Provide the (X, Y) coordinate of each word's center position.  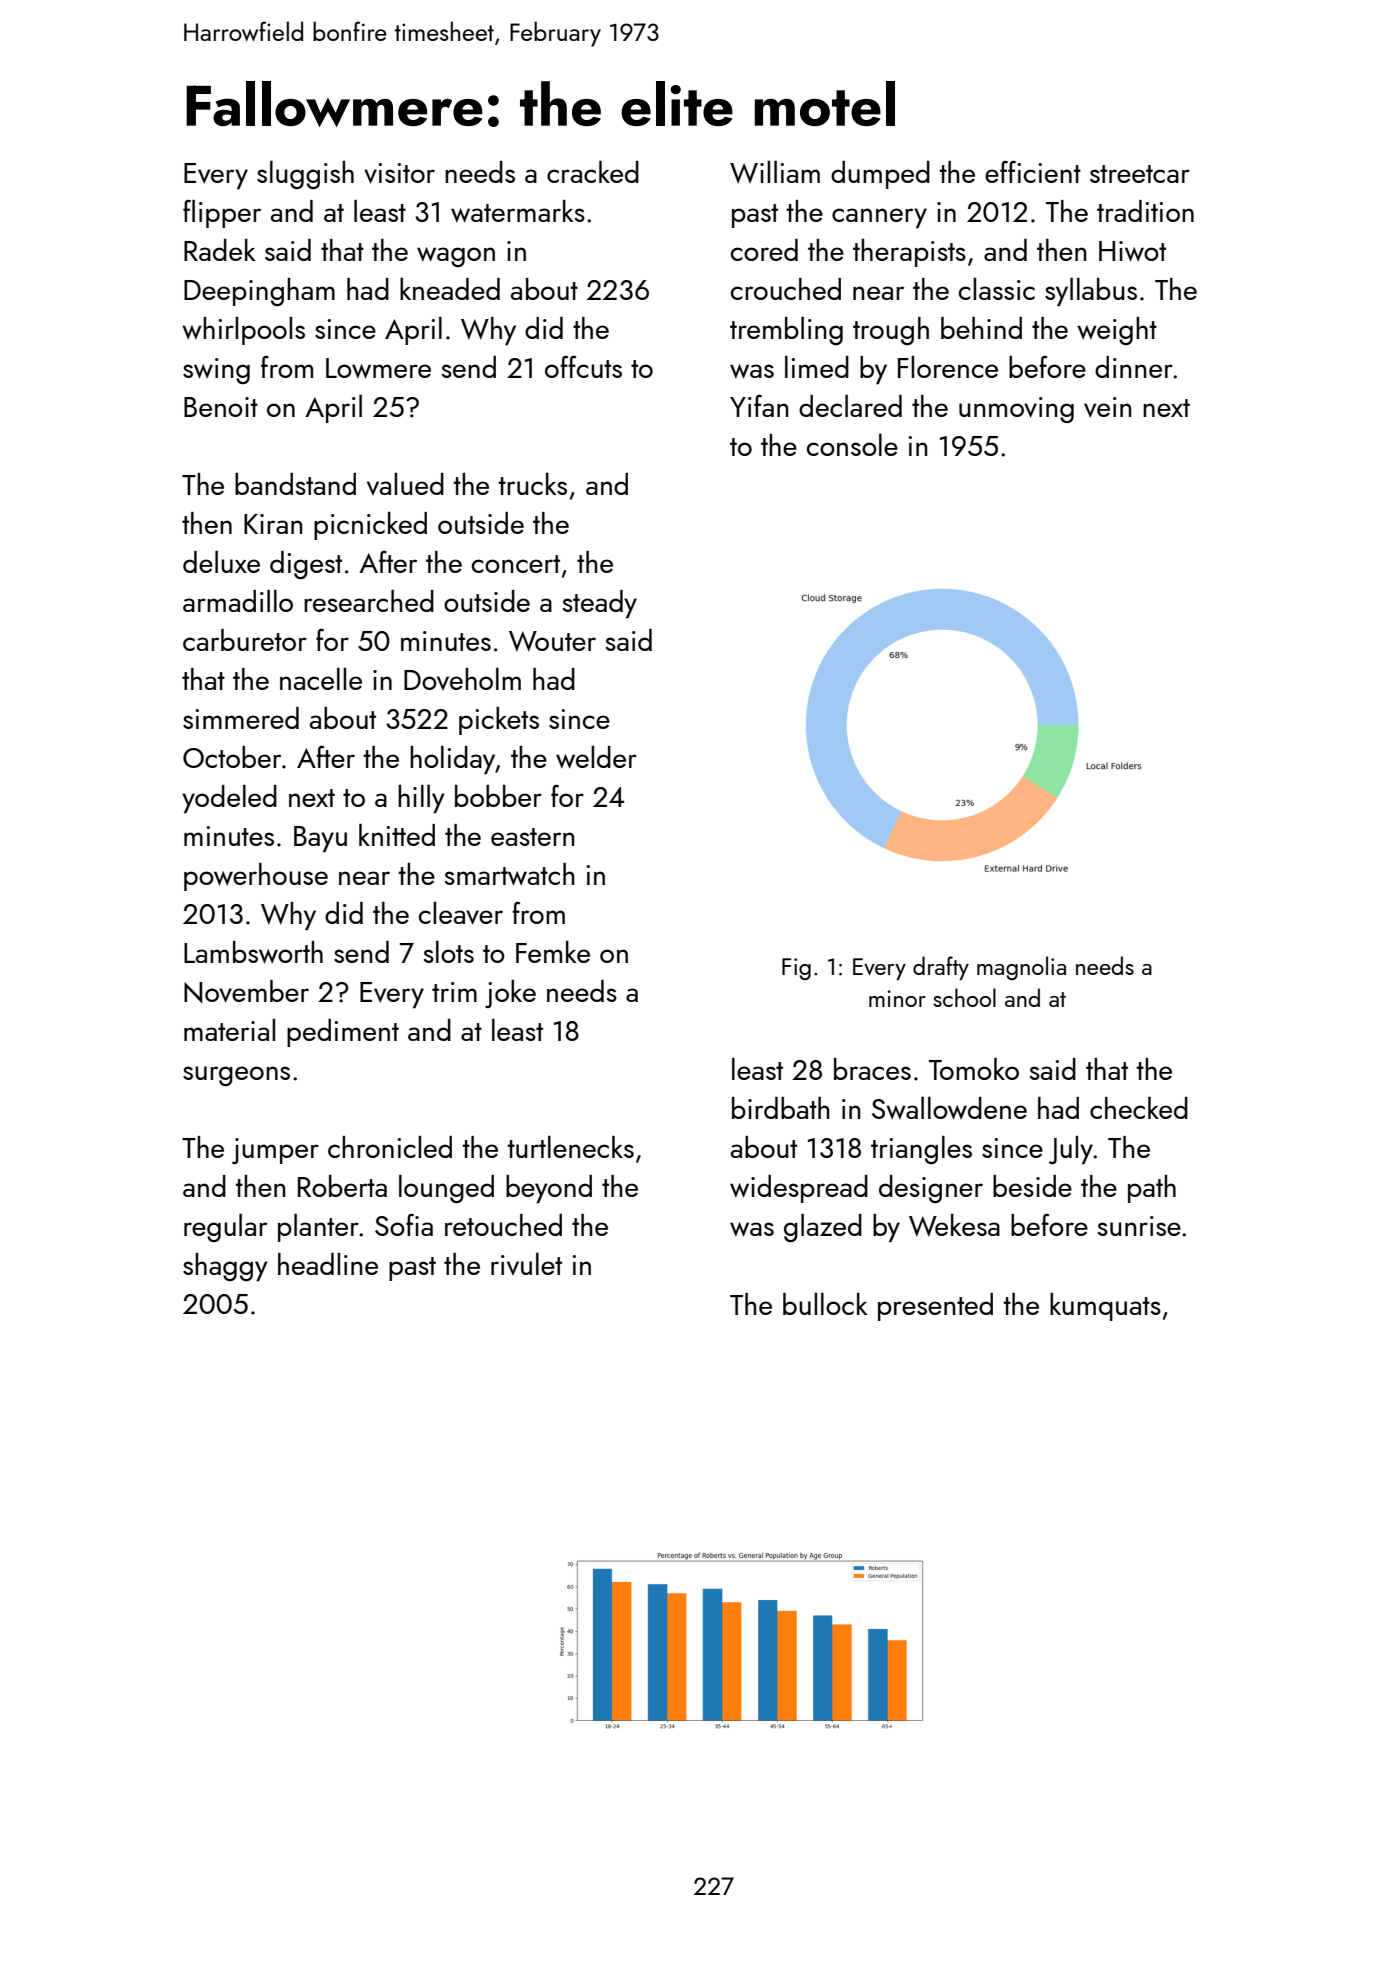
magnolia (1021, 968)
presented (935, 1307)
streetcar (1140, 174)
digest (306, 565)
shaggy (225, 1267)
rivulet (526, 1264)
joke (510, 994)
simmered (241, 718)
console (852, 445)
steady (600, 604)
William (775, 172)
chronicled (390, 1147)
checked (1139, 1108)
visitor (399, 173)
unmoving (1016, 410)
